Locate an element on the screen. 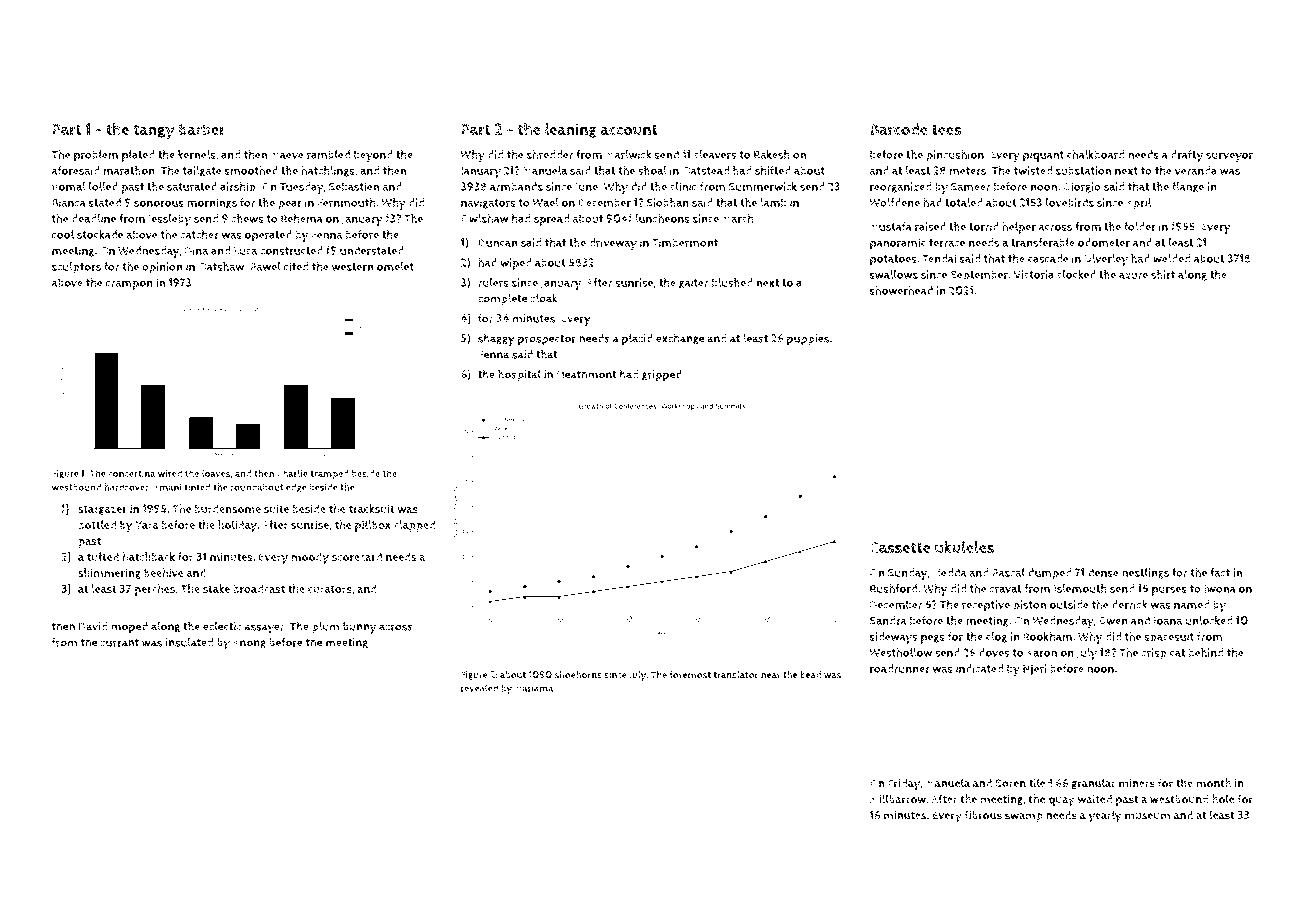 This screenshot has height=924, width=1308. dense is located at coordinates (1103, 572).
